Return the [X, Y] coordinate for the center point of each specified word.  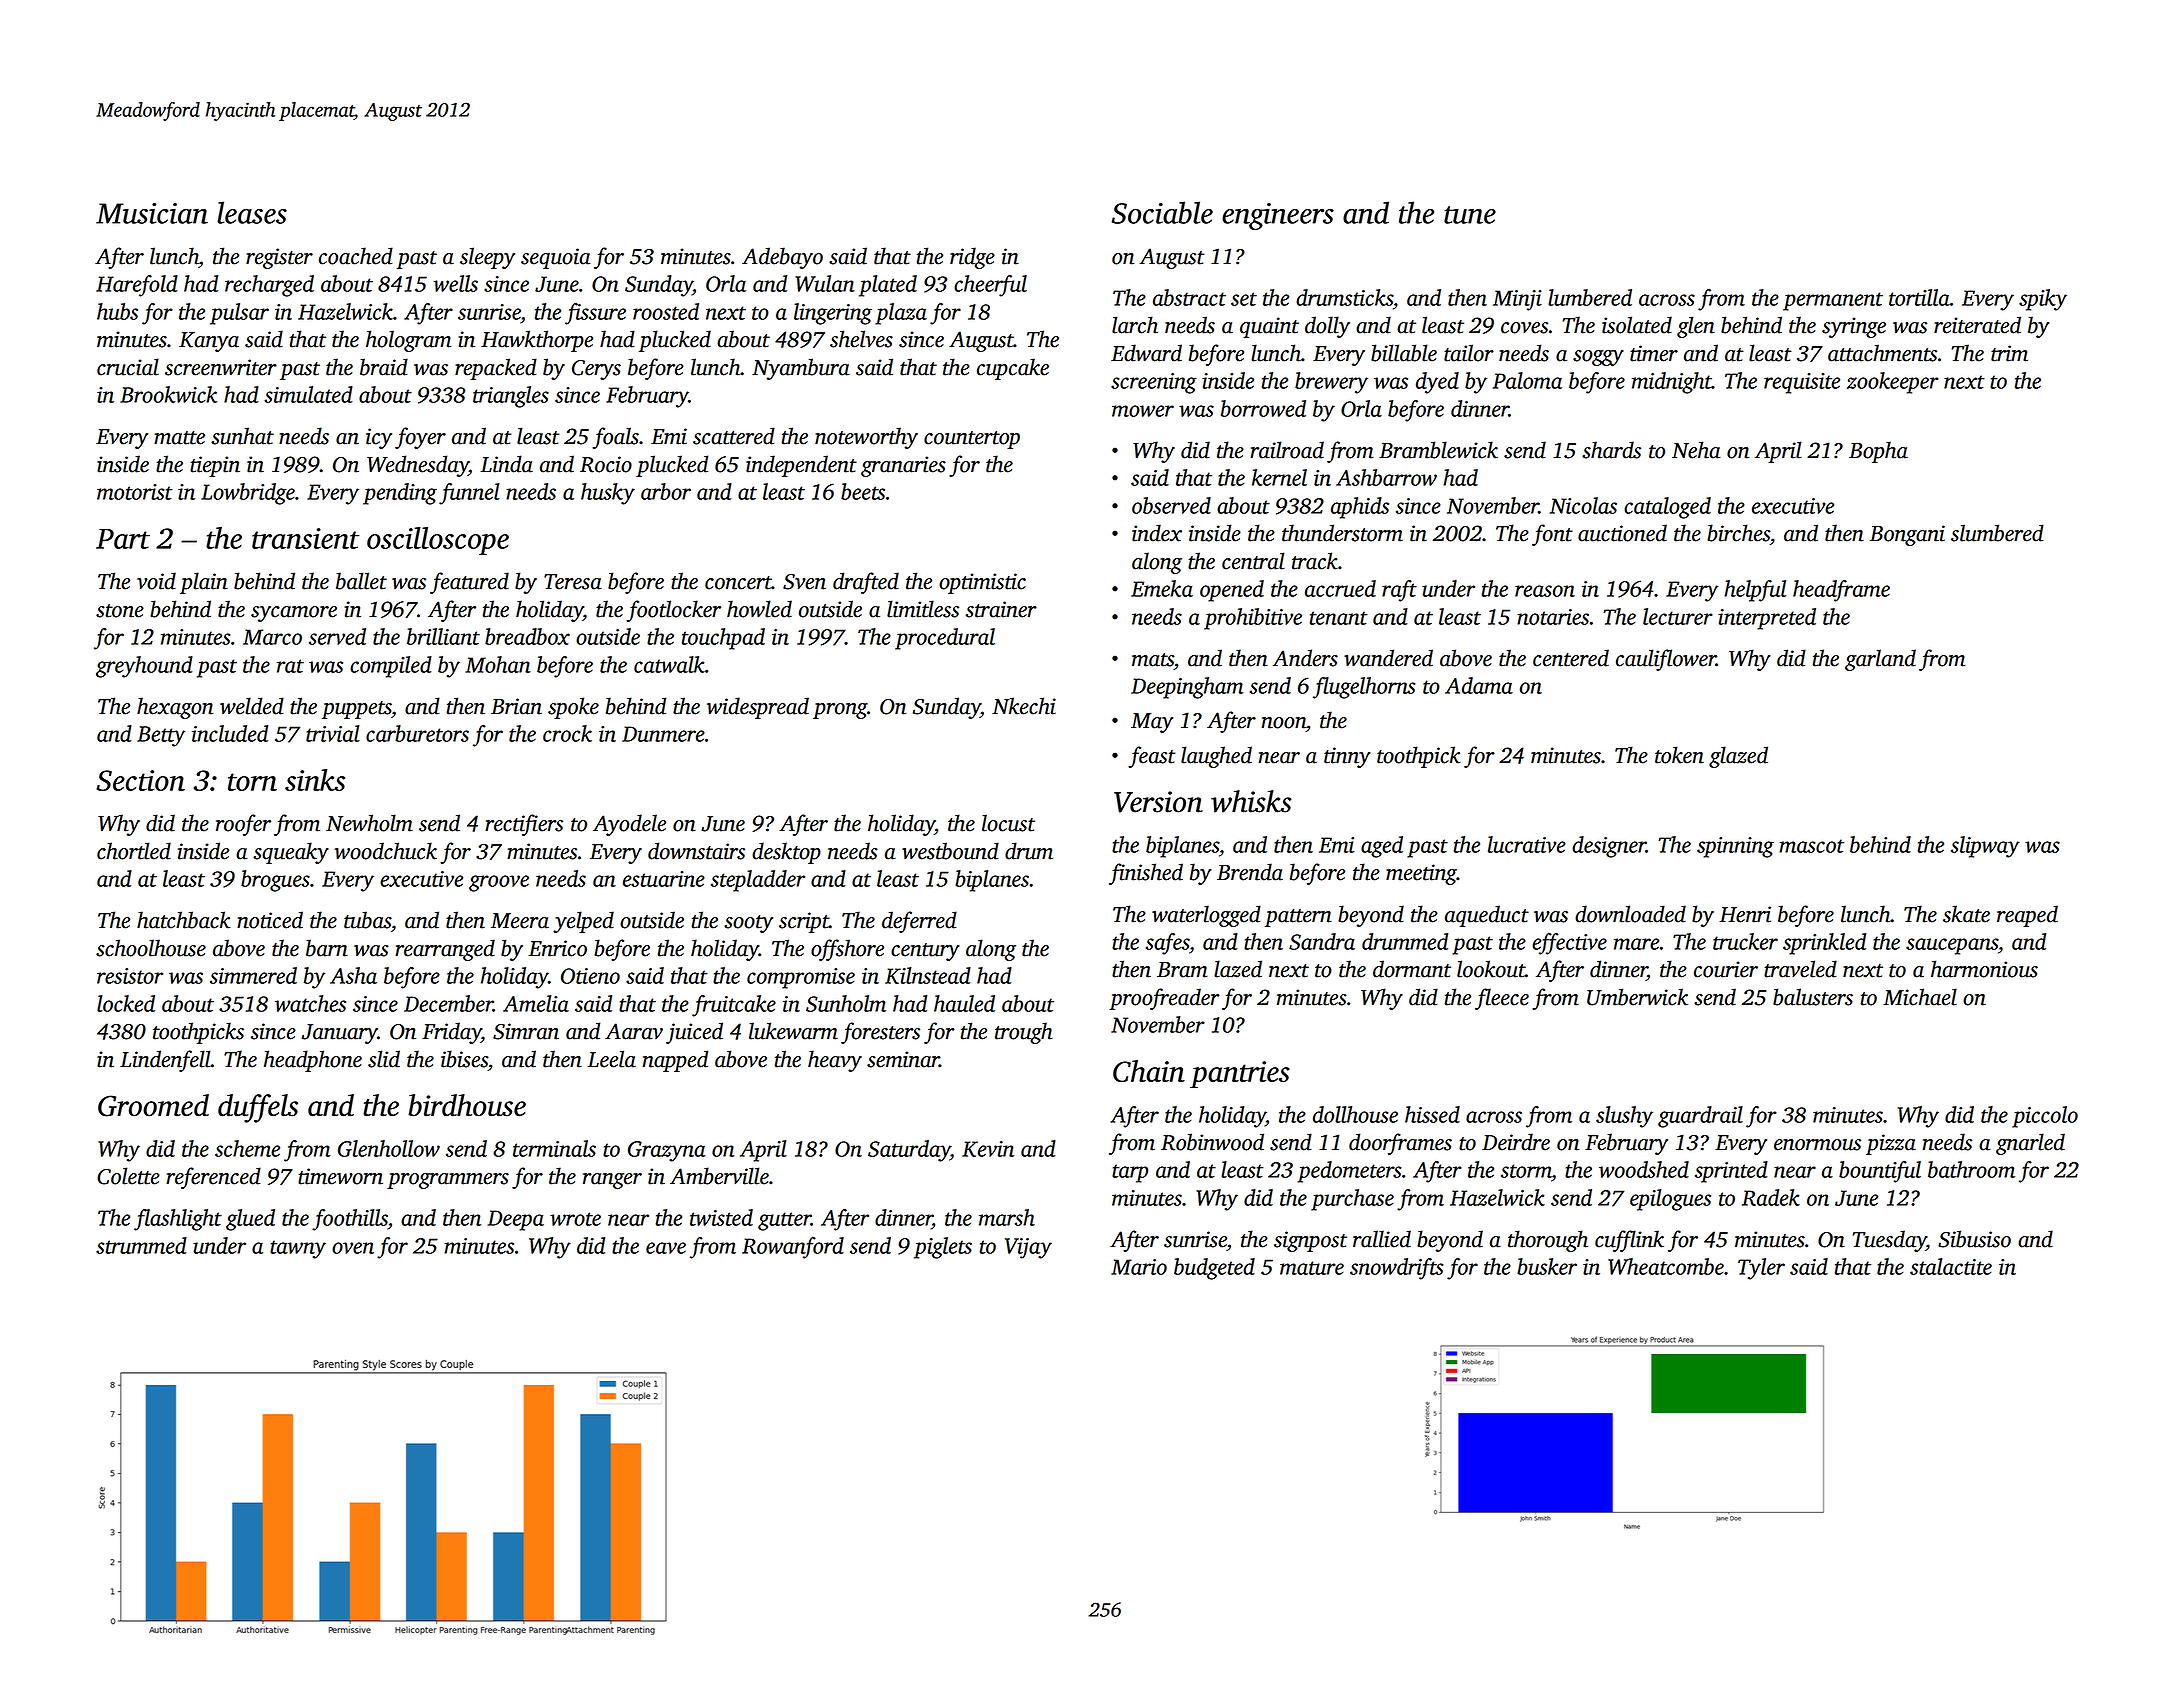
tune [1470, 215]
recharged [269, 286]
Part [123, 539]
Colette [128, 1176]
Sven [804, 582]
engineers [1278, 216]
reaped [2027, 916]
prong [840, 711]
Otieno [590, 976]
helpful [1755, 591]
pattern [1298, 918]
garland [1880, 660]
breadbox [527, 636]
